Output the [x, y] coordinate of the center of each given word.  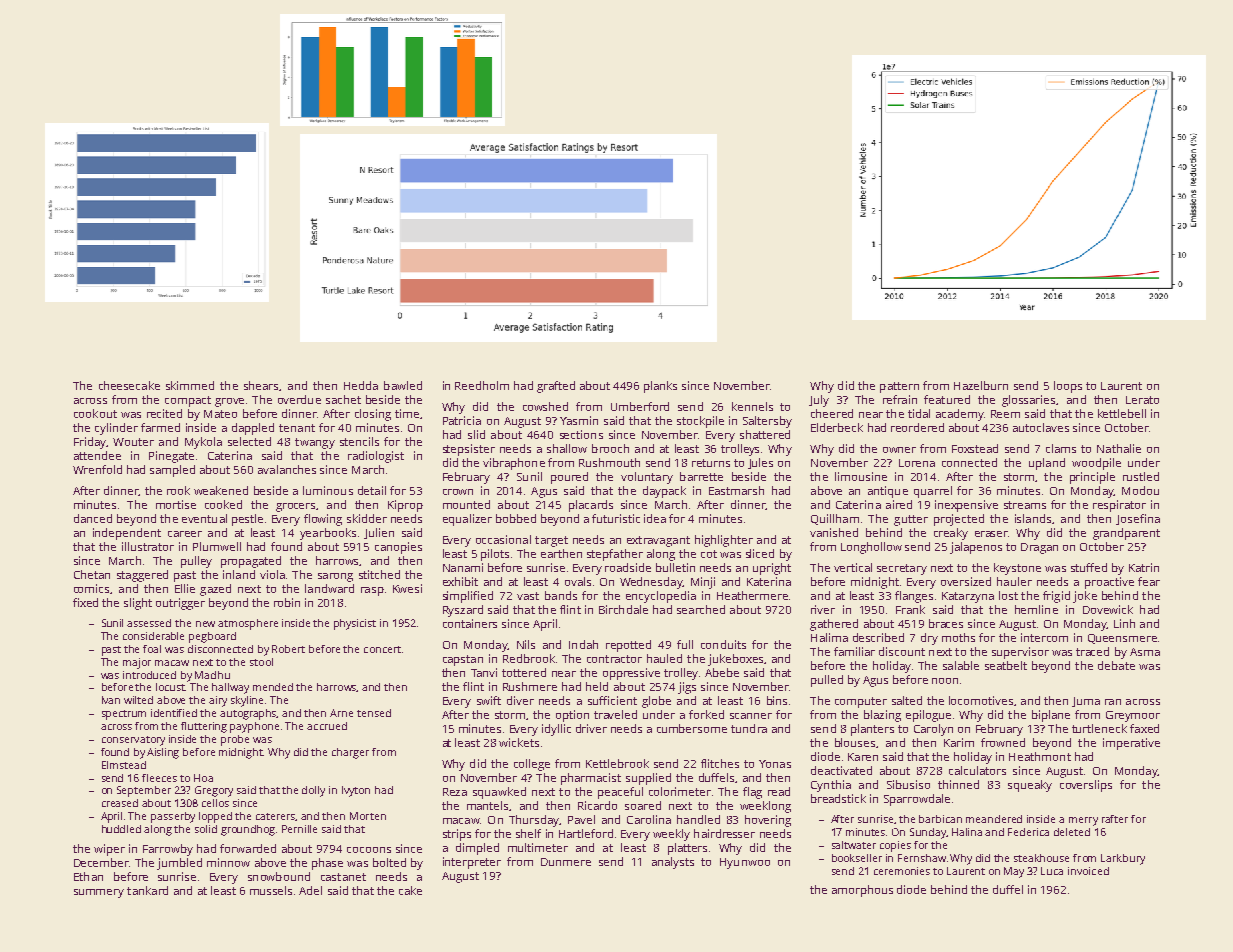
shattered [765, 434]
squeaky [1030, 786]
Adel [310, 890]
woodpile [1096, 464]
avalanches [287, 469]
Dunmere [566, 862]
